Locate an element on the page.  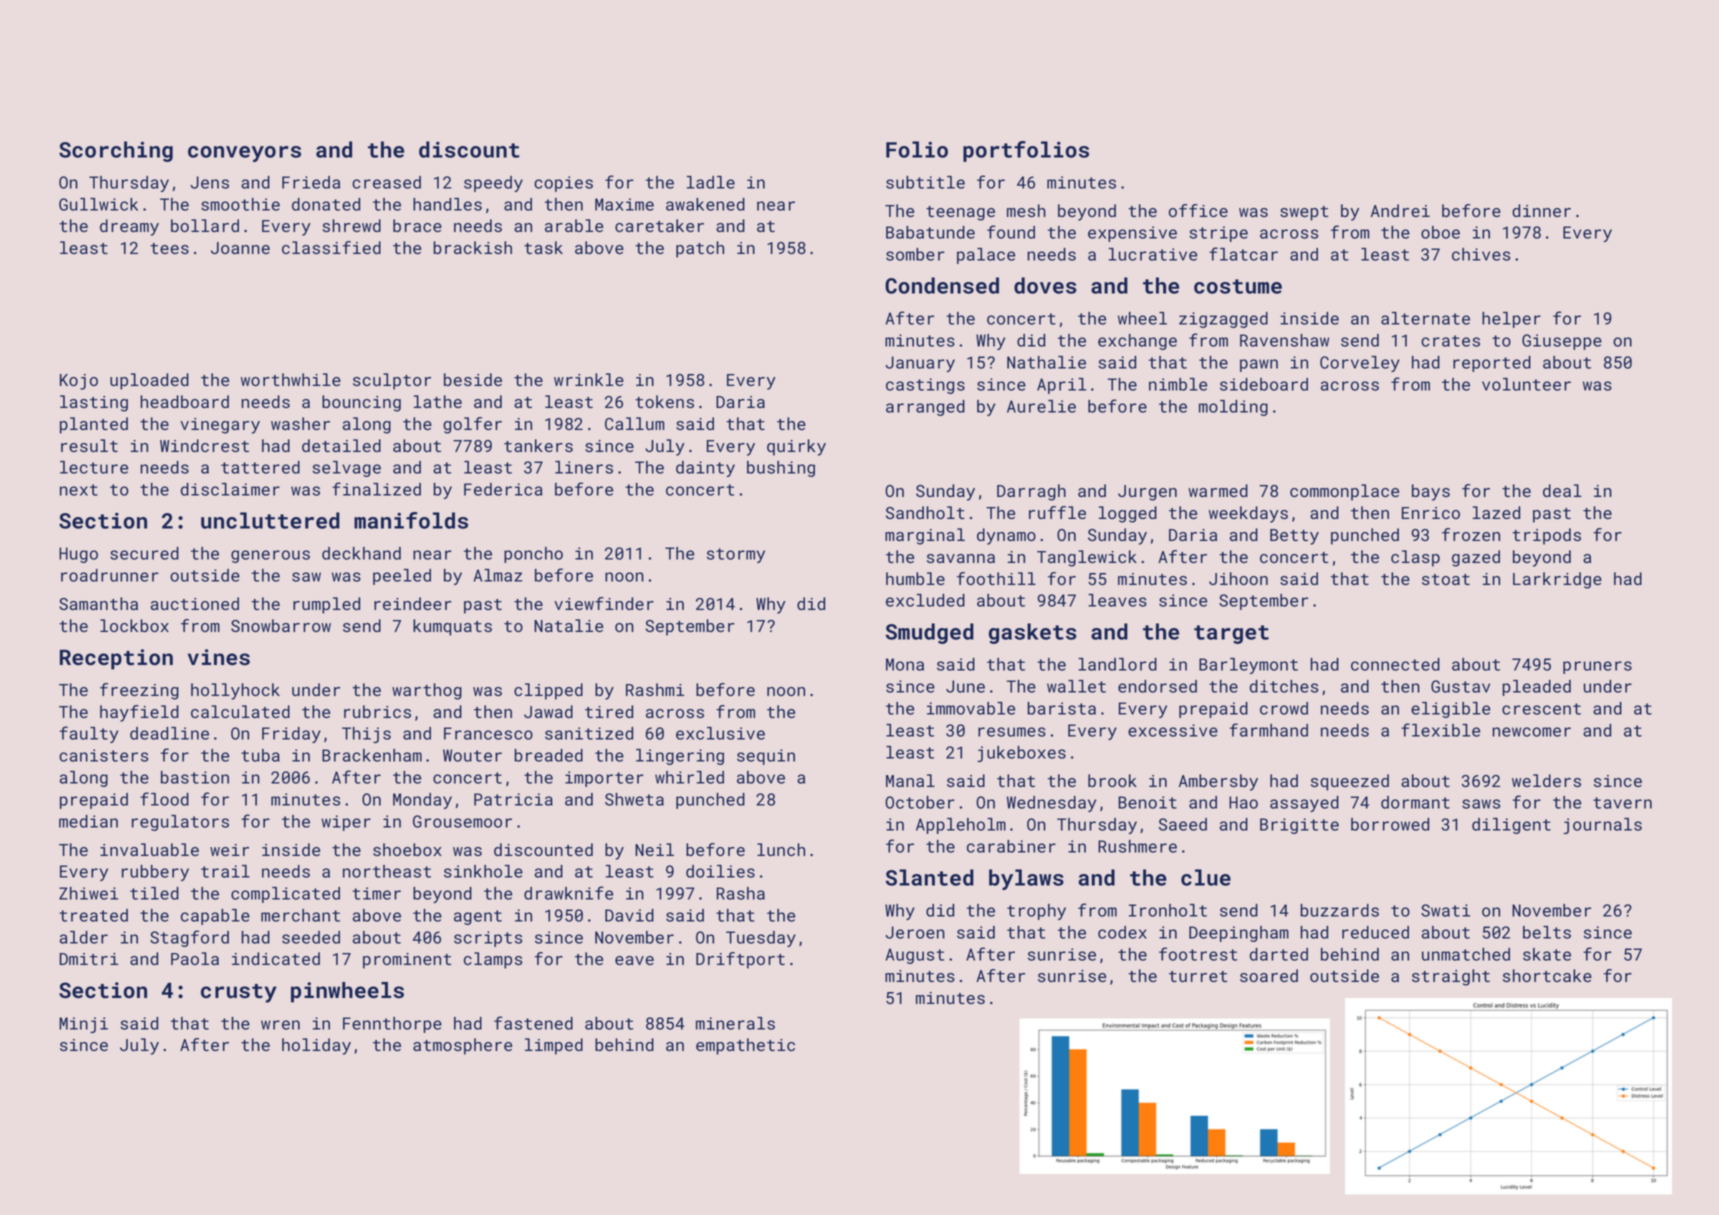
Deepingham is located at coordinates (1239, 934).
